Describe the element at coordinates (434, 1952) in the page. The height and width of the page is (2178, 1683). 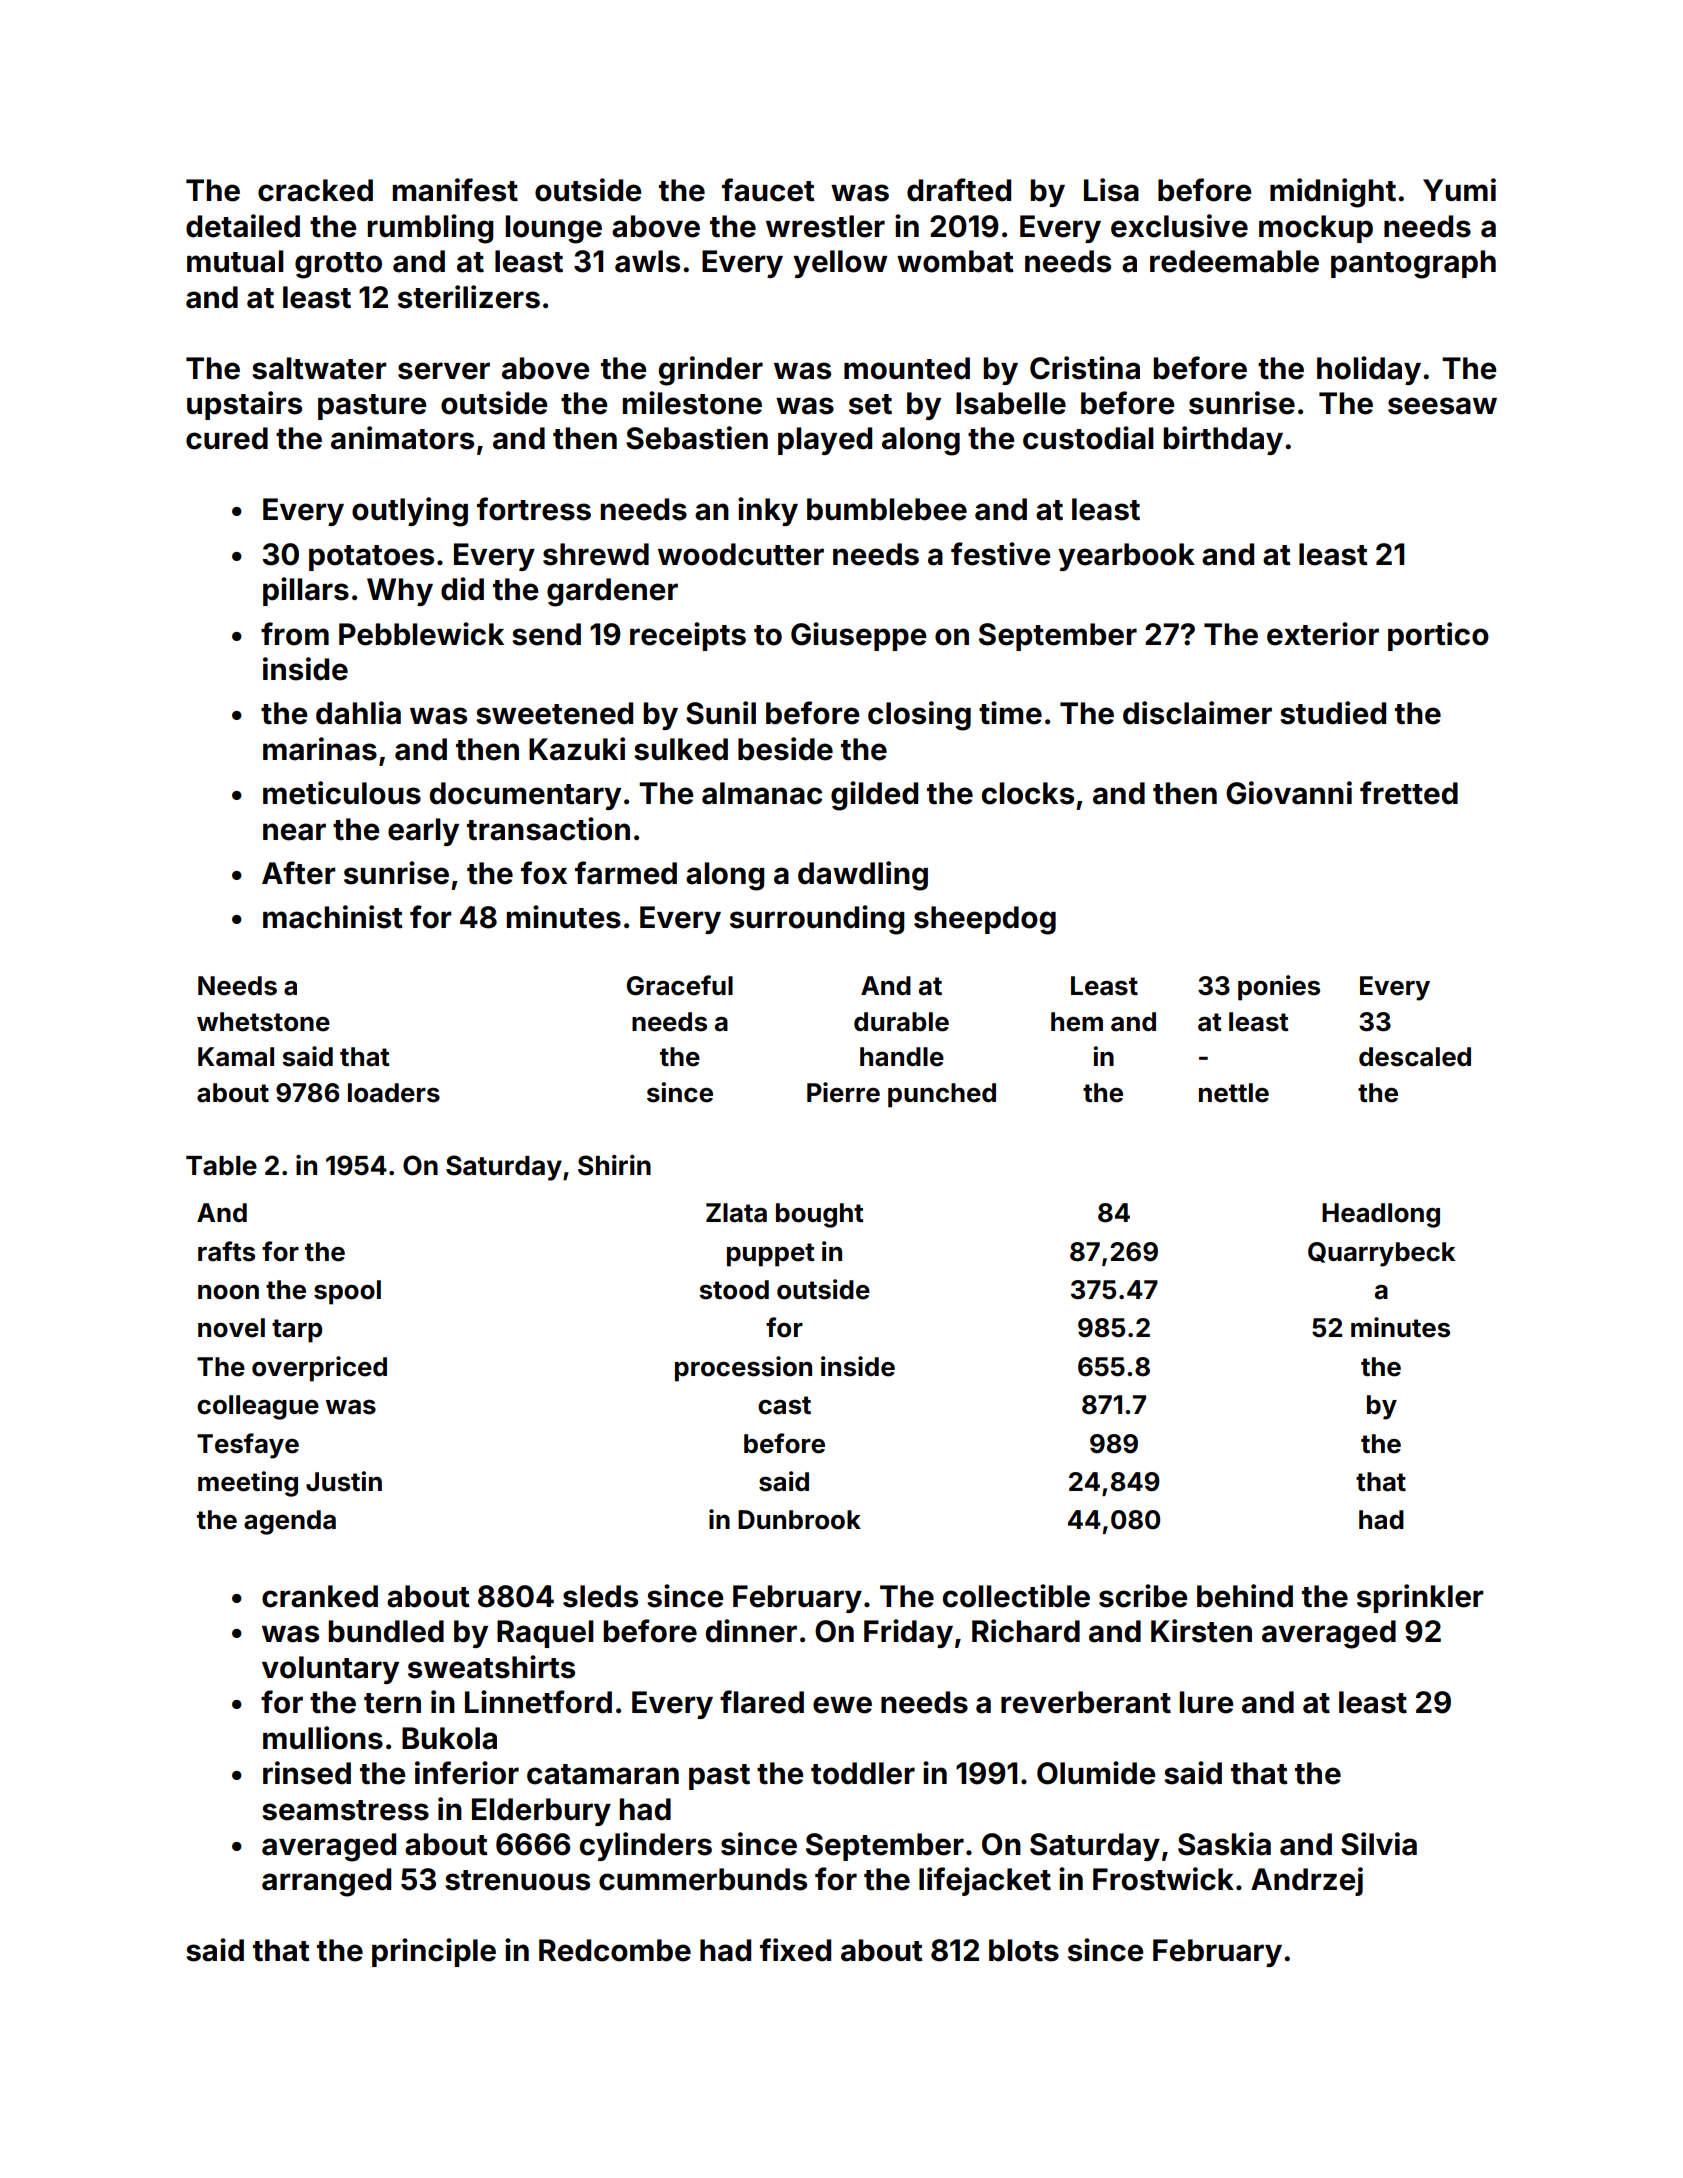
I see `principle` at that location.
